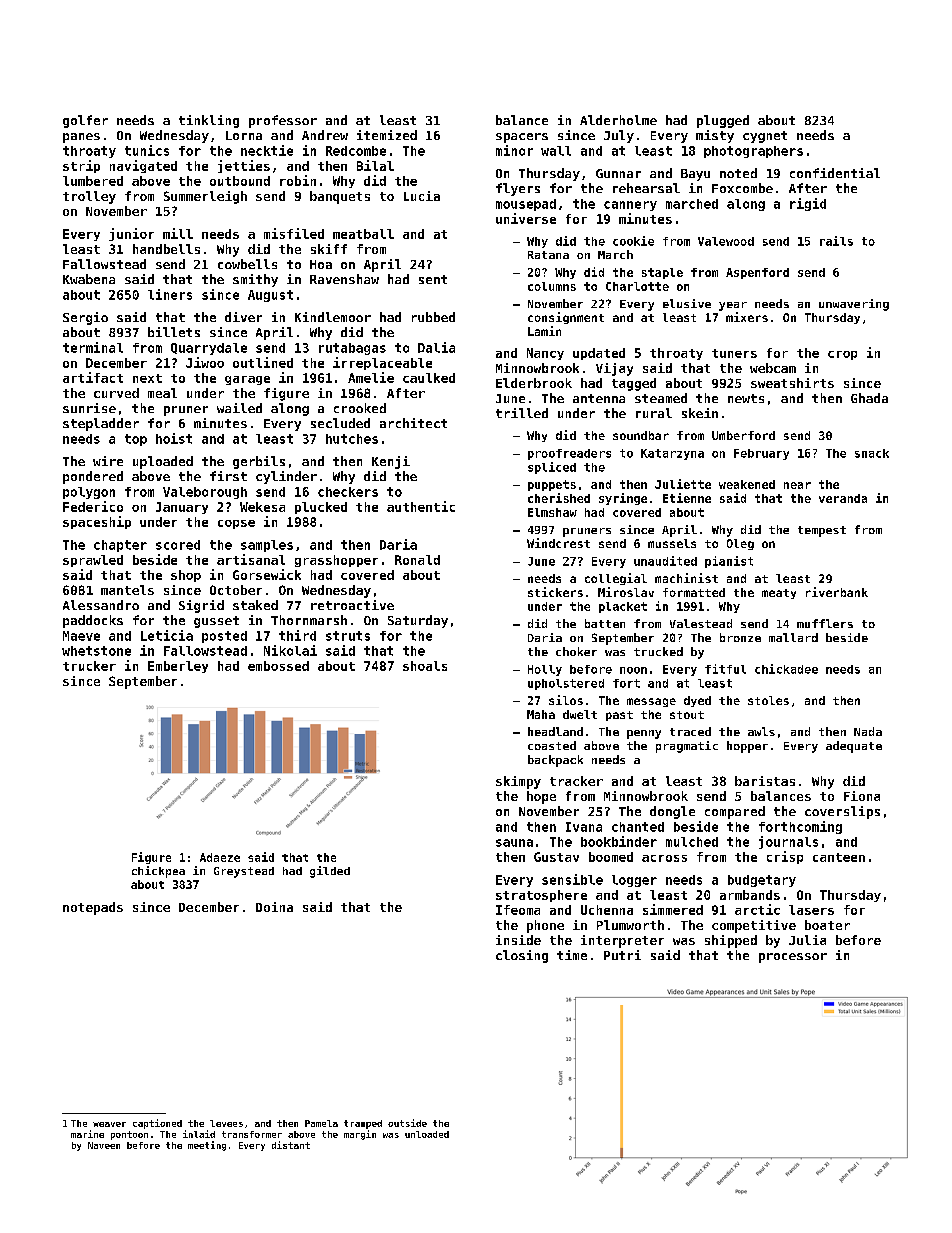 The height and width of the screenshot is (1233, 952). Describe the element at coordinates (811, 910) in the screenshot. I see `lasers` at that location.
